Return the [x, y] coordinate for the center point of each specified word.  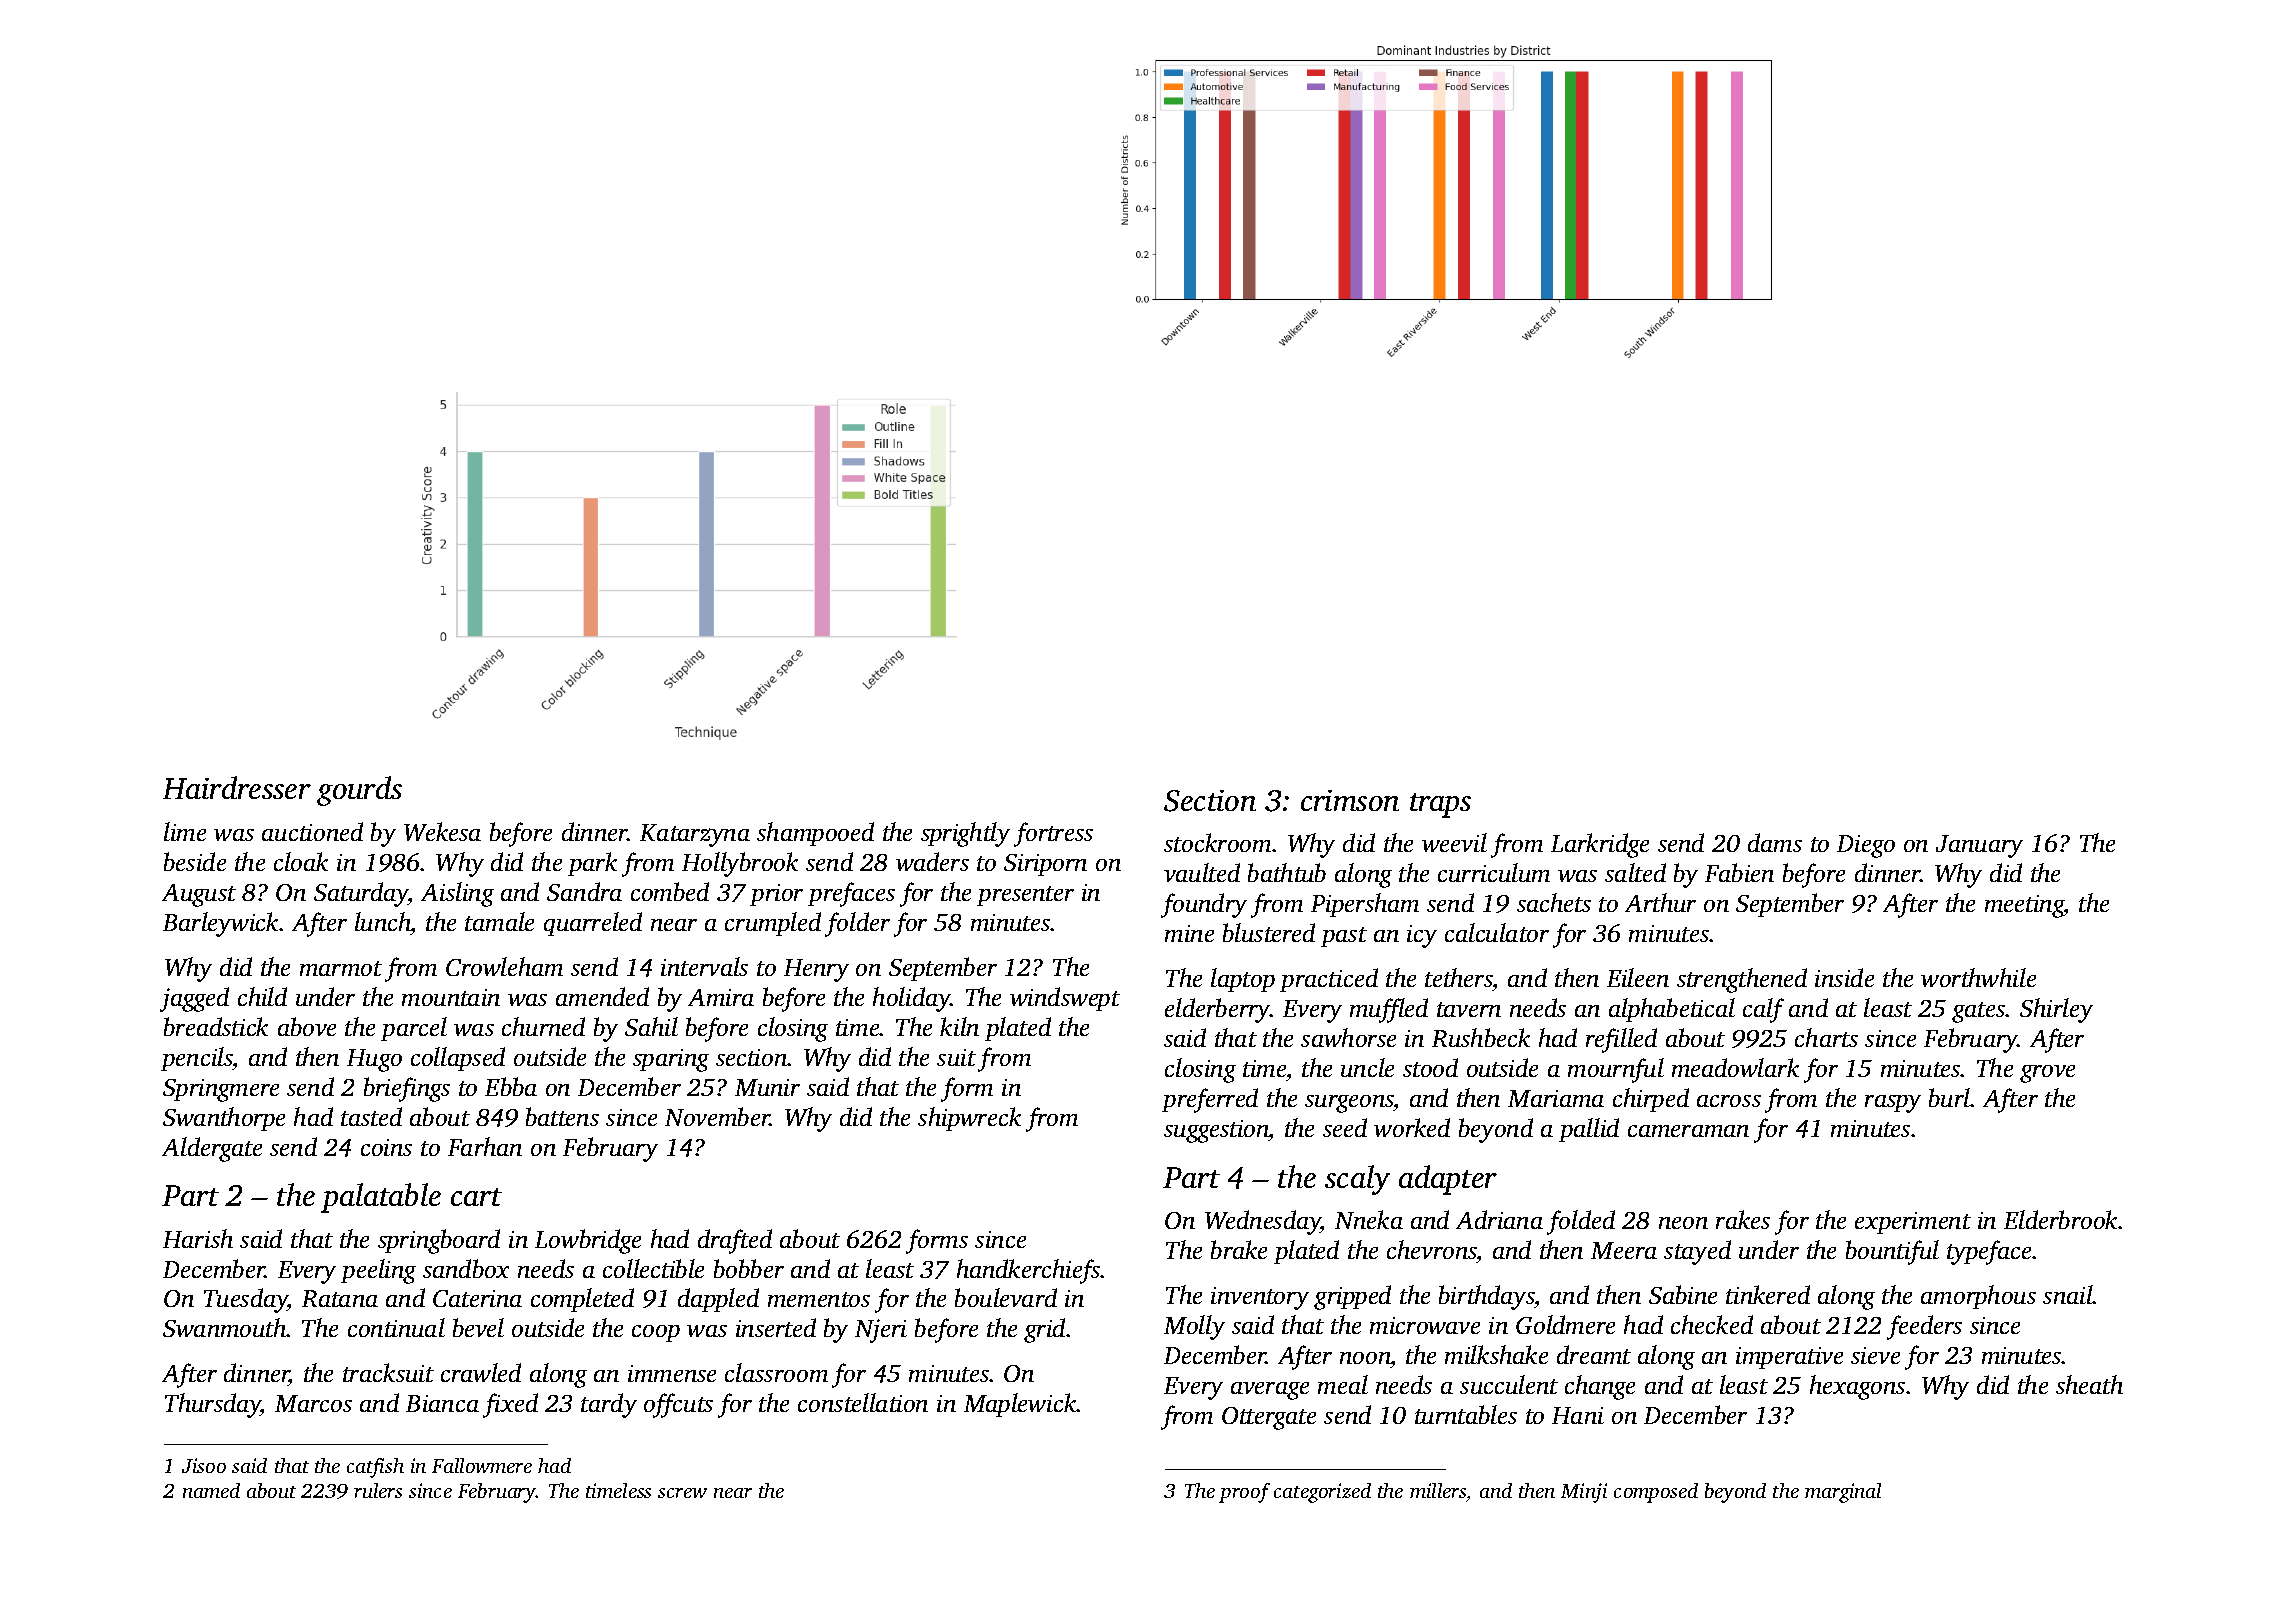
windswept [1065, 999]
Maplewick [1020, 1405]
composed [1656, 1493]
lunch [383, 921]
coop [656, 1333]
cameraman [1688, 1131]
